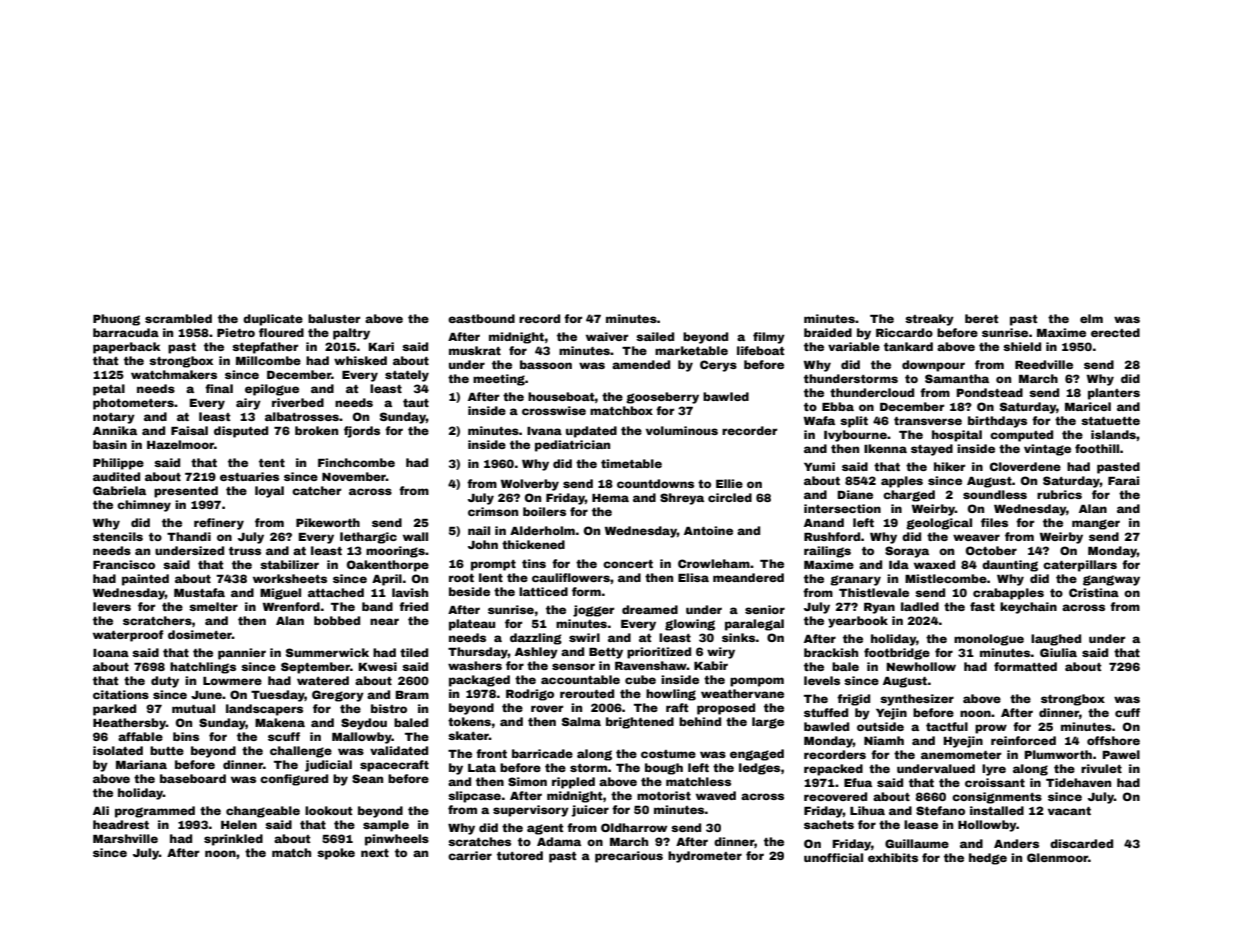 The height and width of the screenshot is (952, 1233). What do you see at coordinates (119, 490) in the screenshot?
I see `Gabriela` at bounding box center [119, 490].
